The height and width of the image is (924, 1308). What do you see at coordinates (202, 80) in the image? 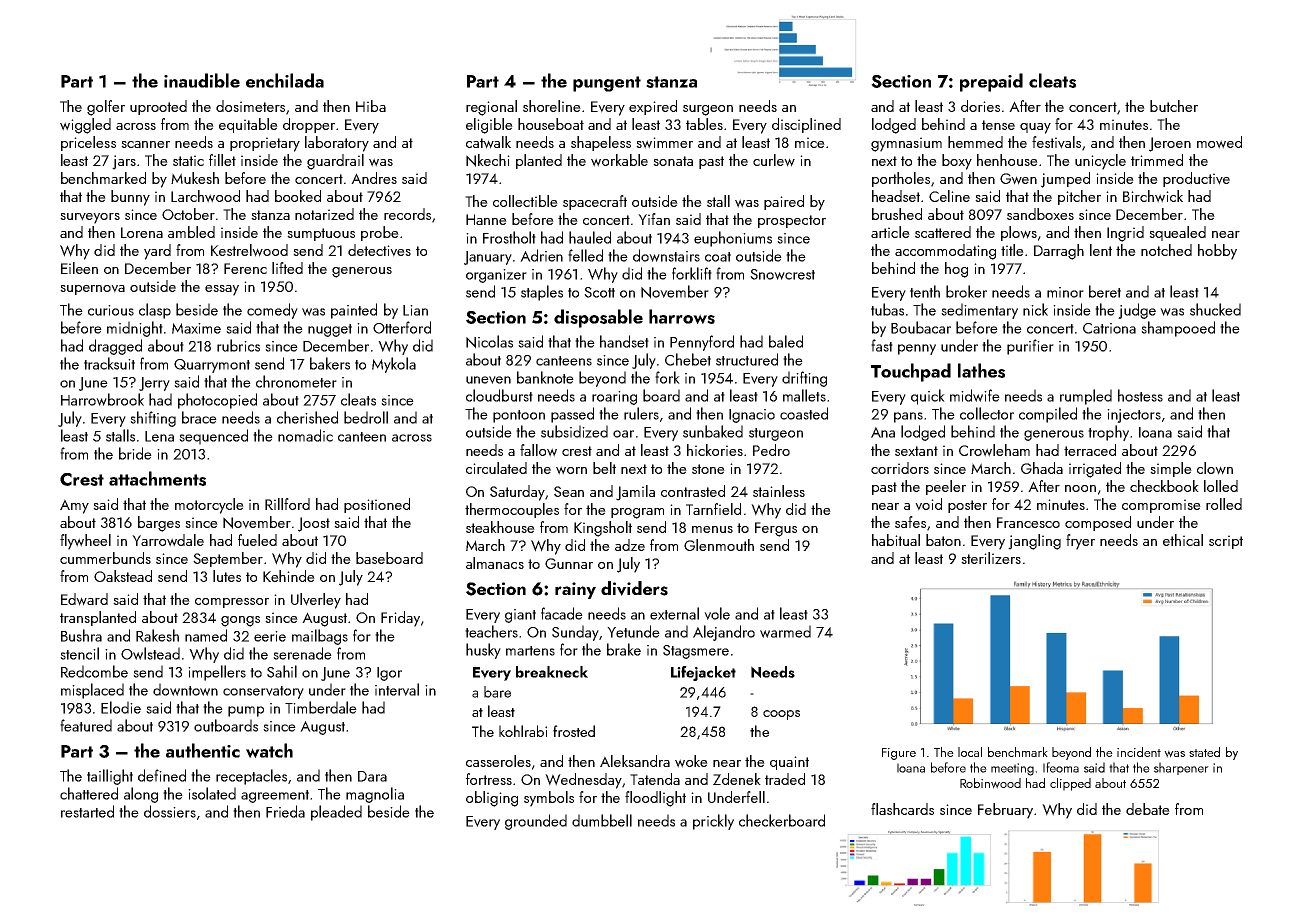
I see `inaudible` at bounding box center [202, 80].
